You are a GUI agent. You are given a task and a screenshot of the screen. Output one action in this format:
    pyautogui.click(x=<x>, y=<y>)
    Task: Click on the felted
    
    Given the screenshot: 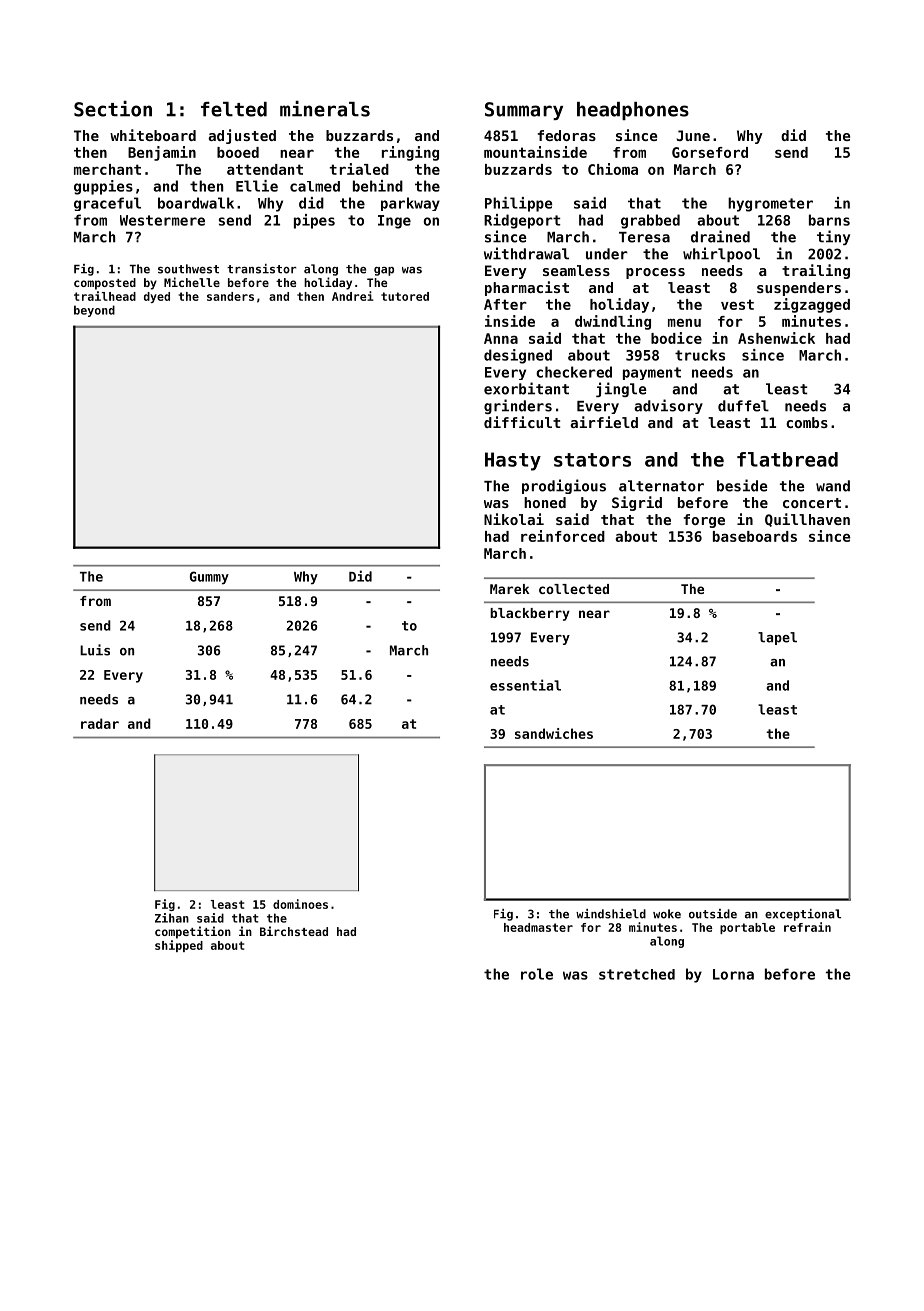 What is the action you would take?
    pyautogui.click(x=234, y=109)
